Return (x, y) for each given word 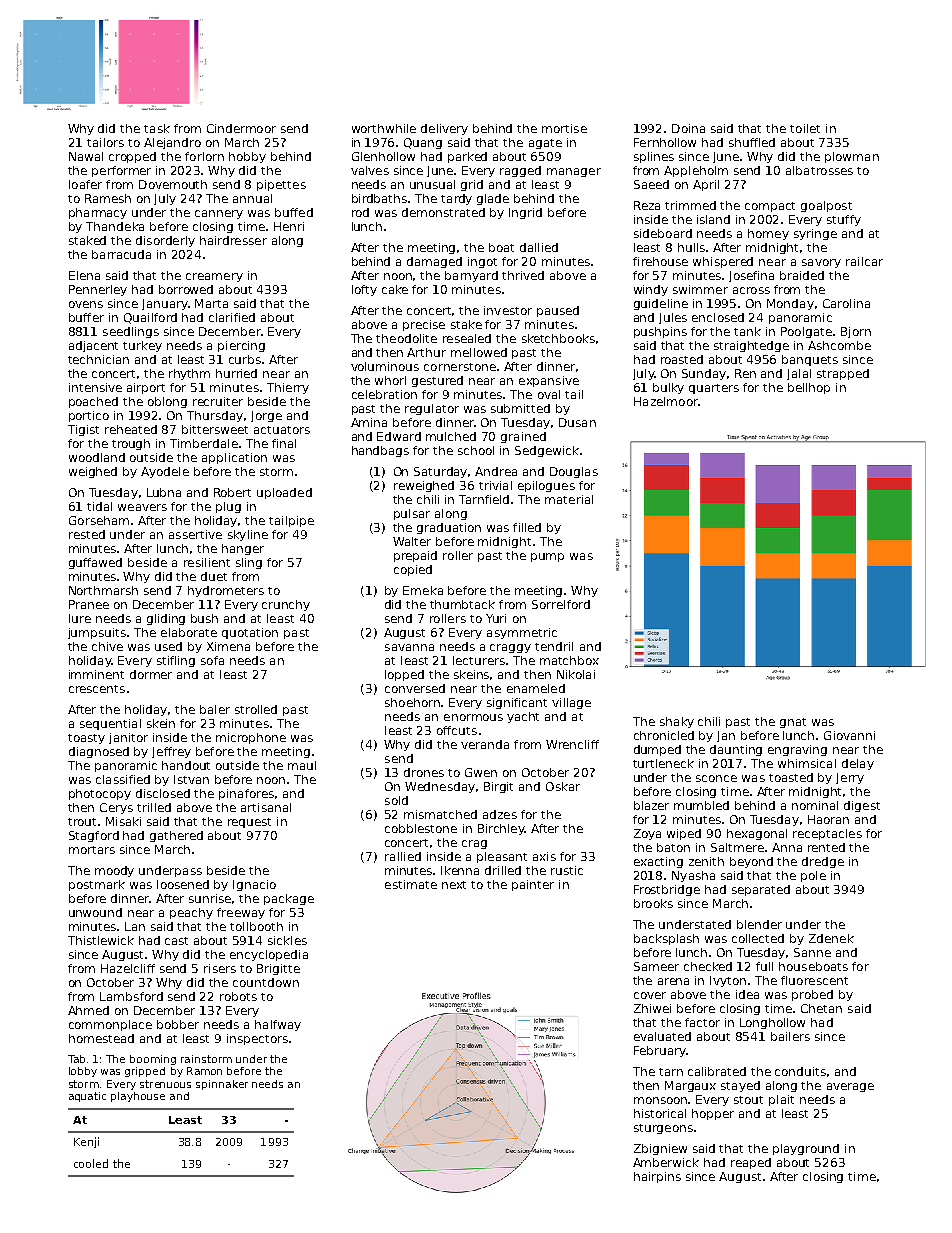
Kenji (86, 1142)
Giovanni (849, 735)
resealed (467, 338)
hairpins (657, 1177)
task (157, 128)
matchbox (569, 660)
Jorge (266, 416)
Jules (673, 318)
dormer (151, 674)
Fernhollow (665, 142)
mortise (564, 128)
